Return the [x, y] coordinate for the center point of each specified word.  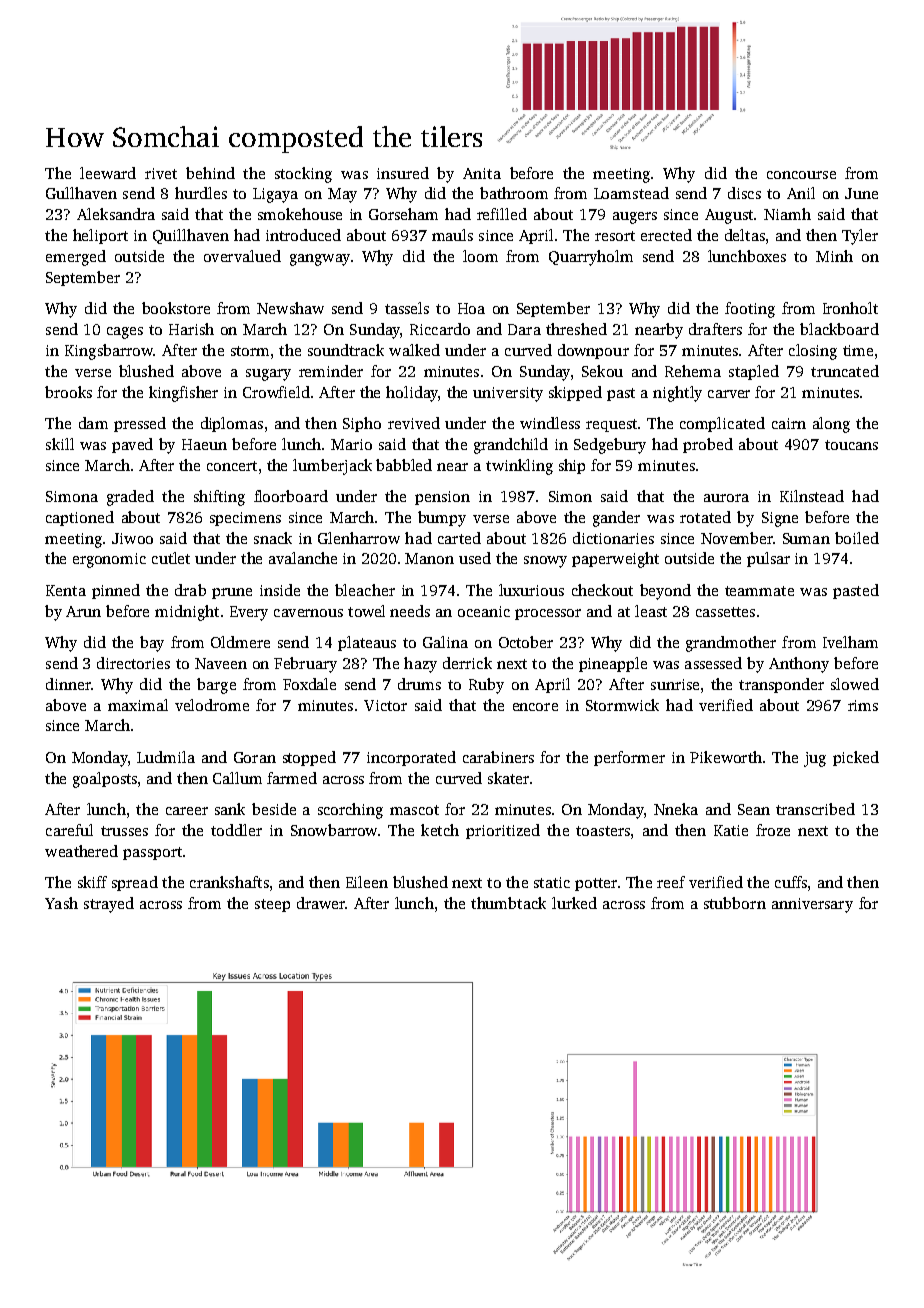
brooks [68, 392]
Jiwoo [132, 538]
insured [403, 173]
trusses [124, 831]
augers [635, 218]
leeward [108, 173]
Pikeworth [726, 757]
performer [629, 758]
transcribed [815, 809]
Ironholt [850, 308]
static [552, 882]
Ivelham [850, 642]
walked [414, 350]
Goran [255, 757]
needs [410, 611]
